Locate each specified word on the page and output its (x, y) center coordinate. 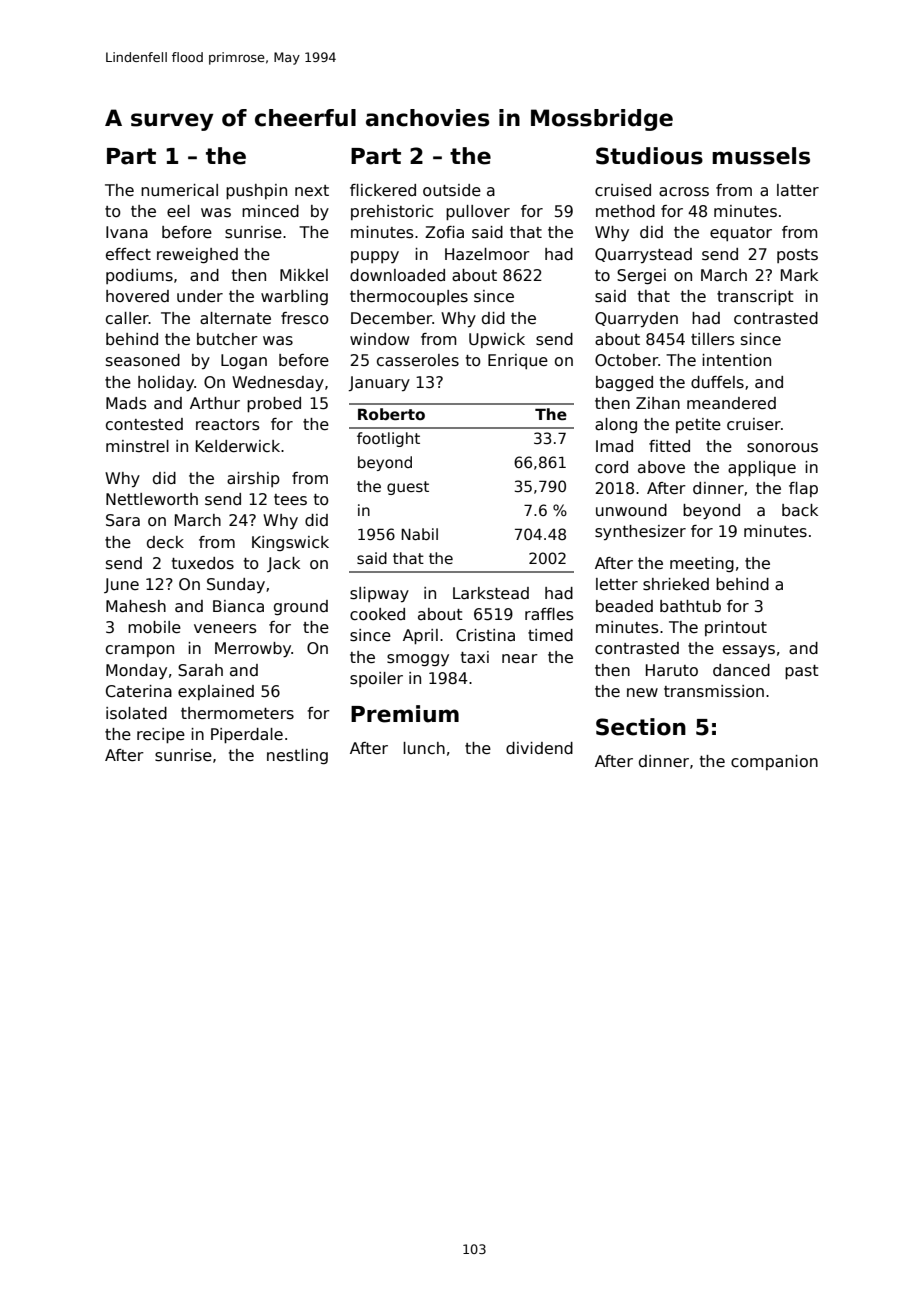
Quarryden (636, 319)
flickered (383, 190)
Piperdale (247, 735)
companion (774, 762)
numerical (179, 190)
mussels (761, 156)
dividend (539, 748)
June (121, 585)
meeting (702, 564)
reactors (228, 425)
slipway (379, 594)
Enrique (518, 361)
